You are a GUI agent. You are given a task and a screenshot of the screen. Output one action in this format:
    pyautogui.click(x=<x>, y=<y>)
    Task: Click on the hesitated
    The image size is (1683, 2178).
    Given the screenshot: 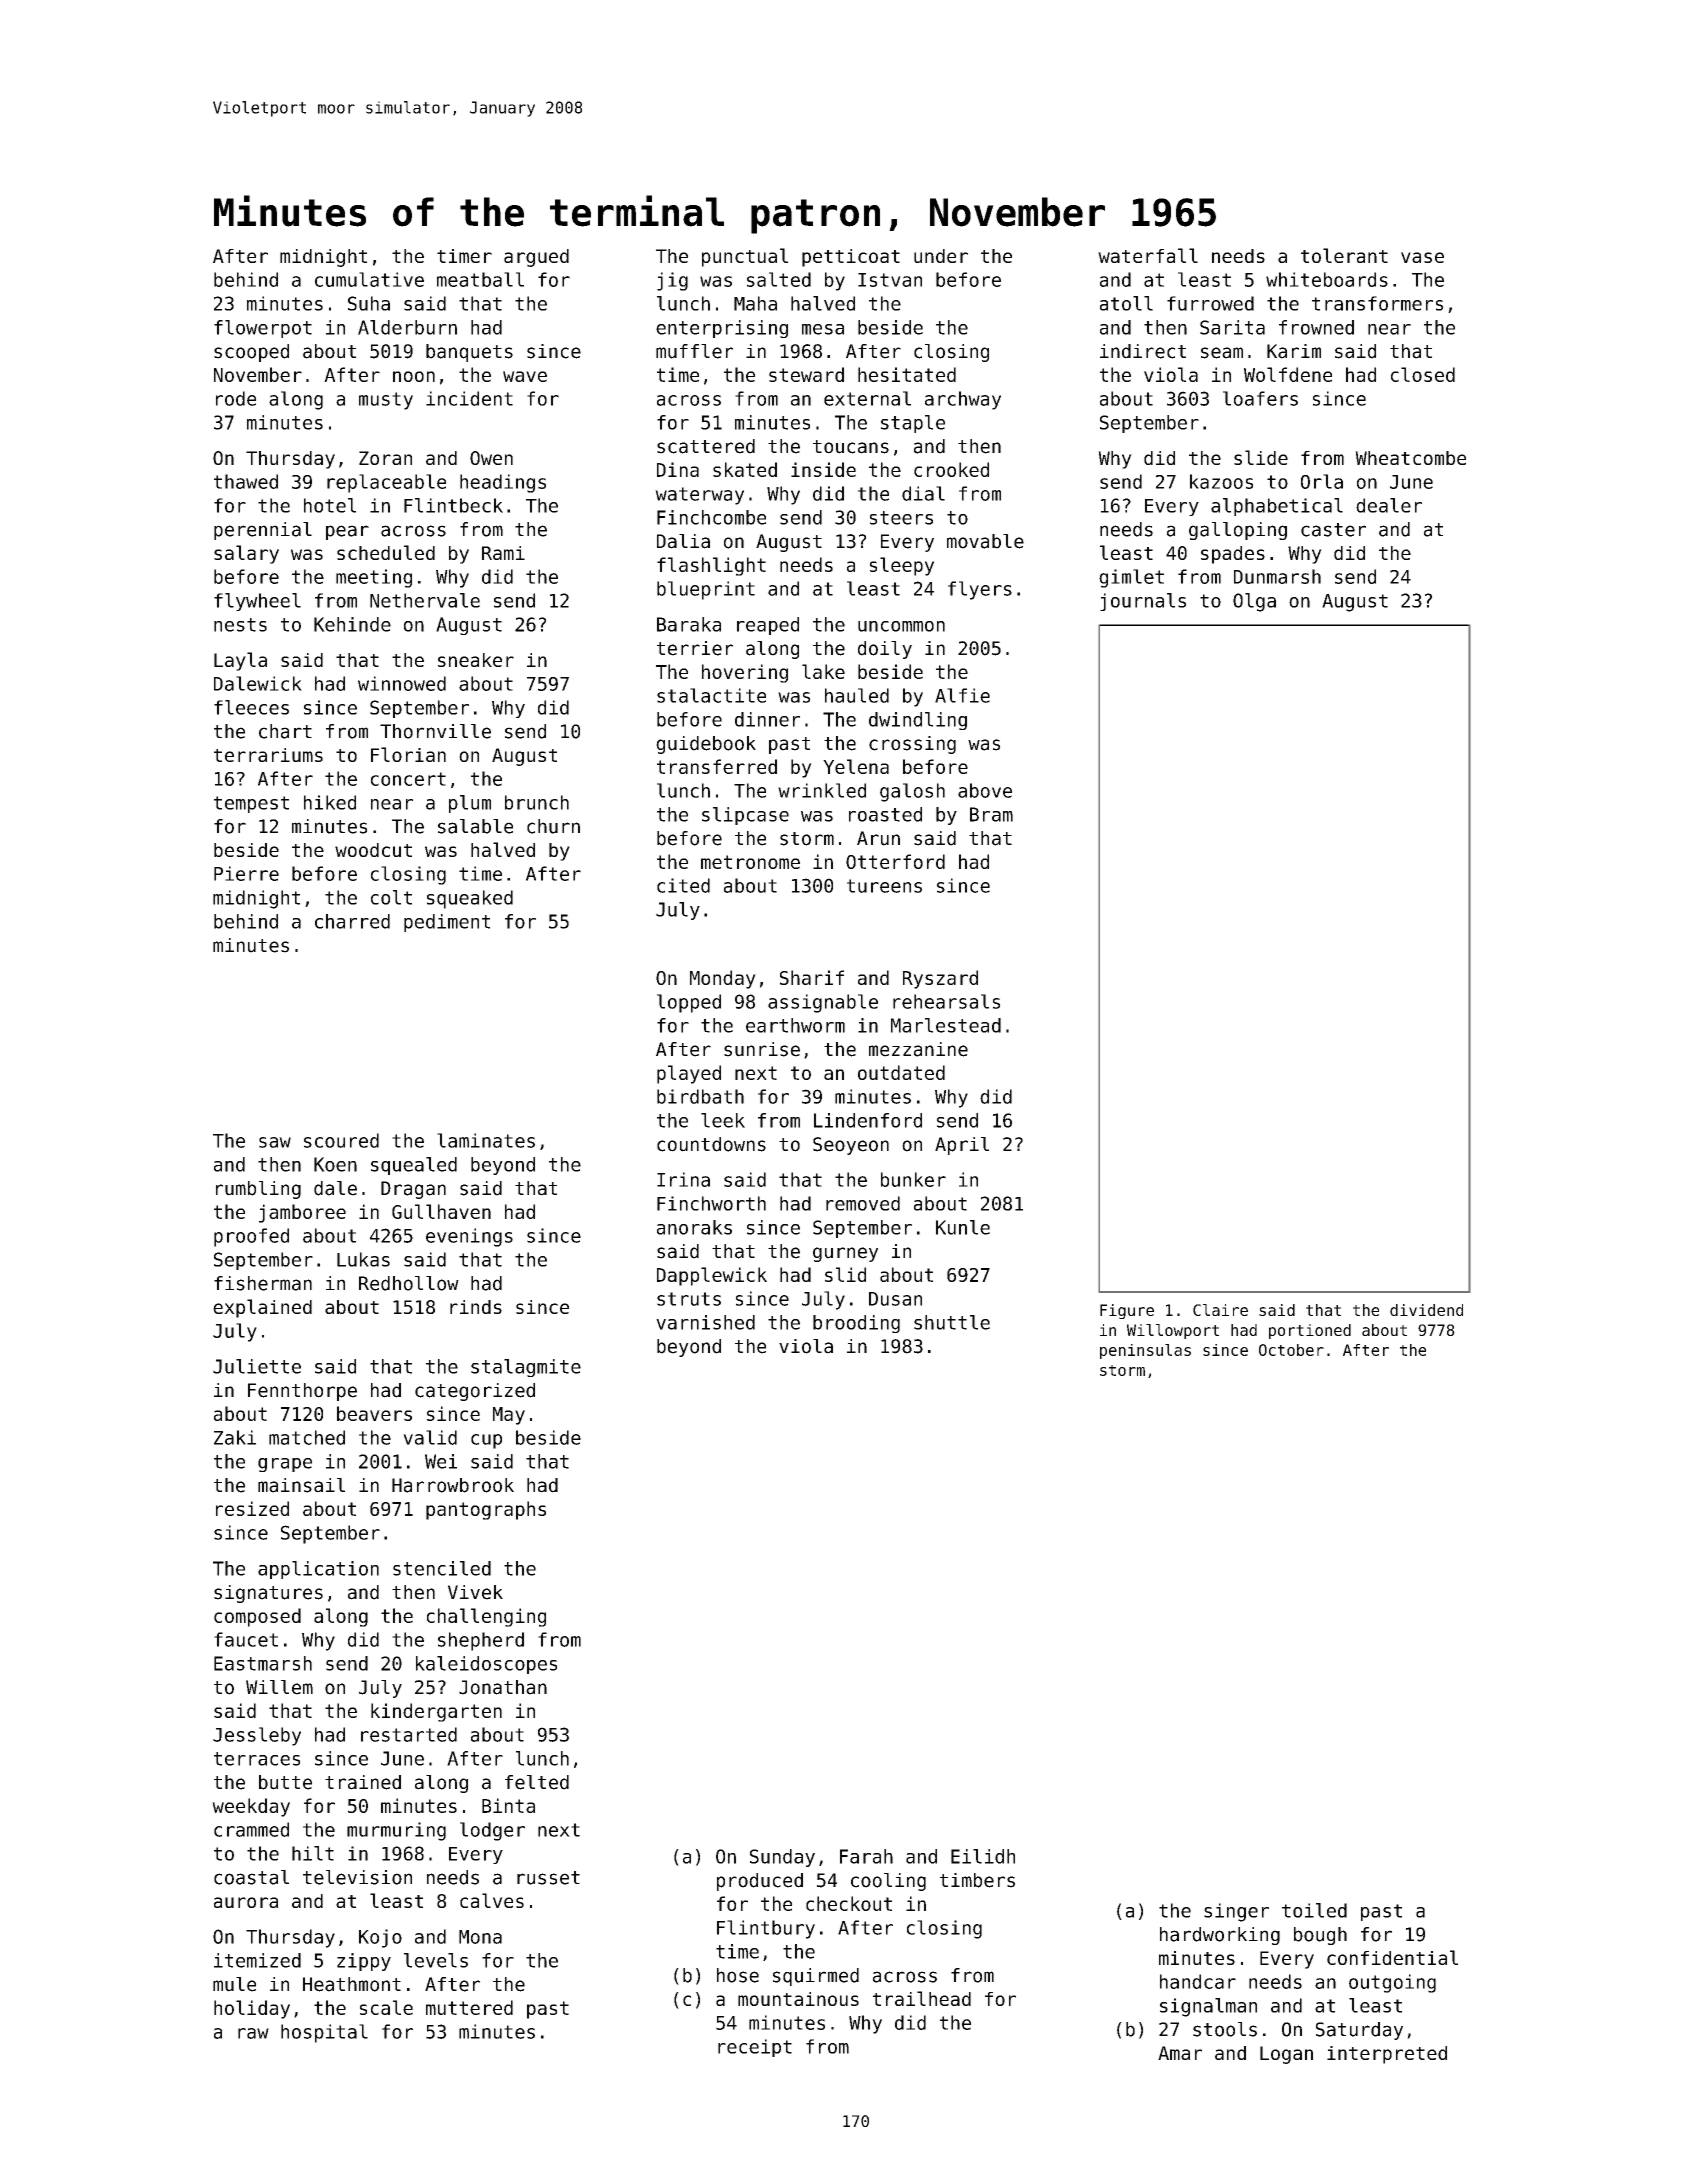 What is the action you would take?
    pyautogui.click(x=907, y=374)
